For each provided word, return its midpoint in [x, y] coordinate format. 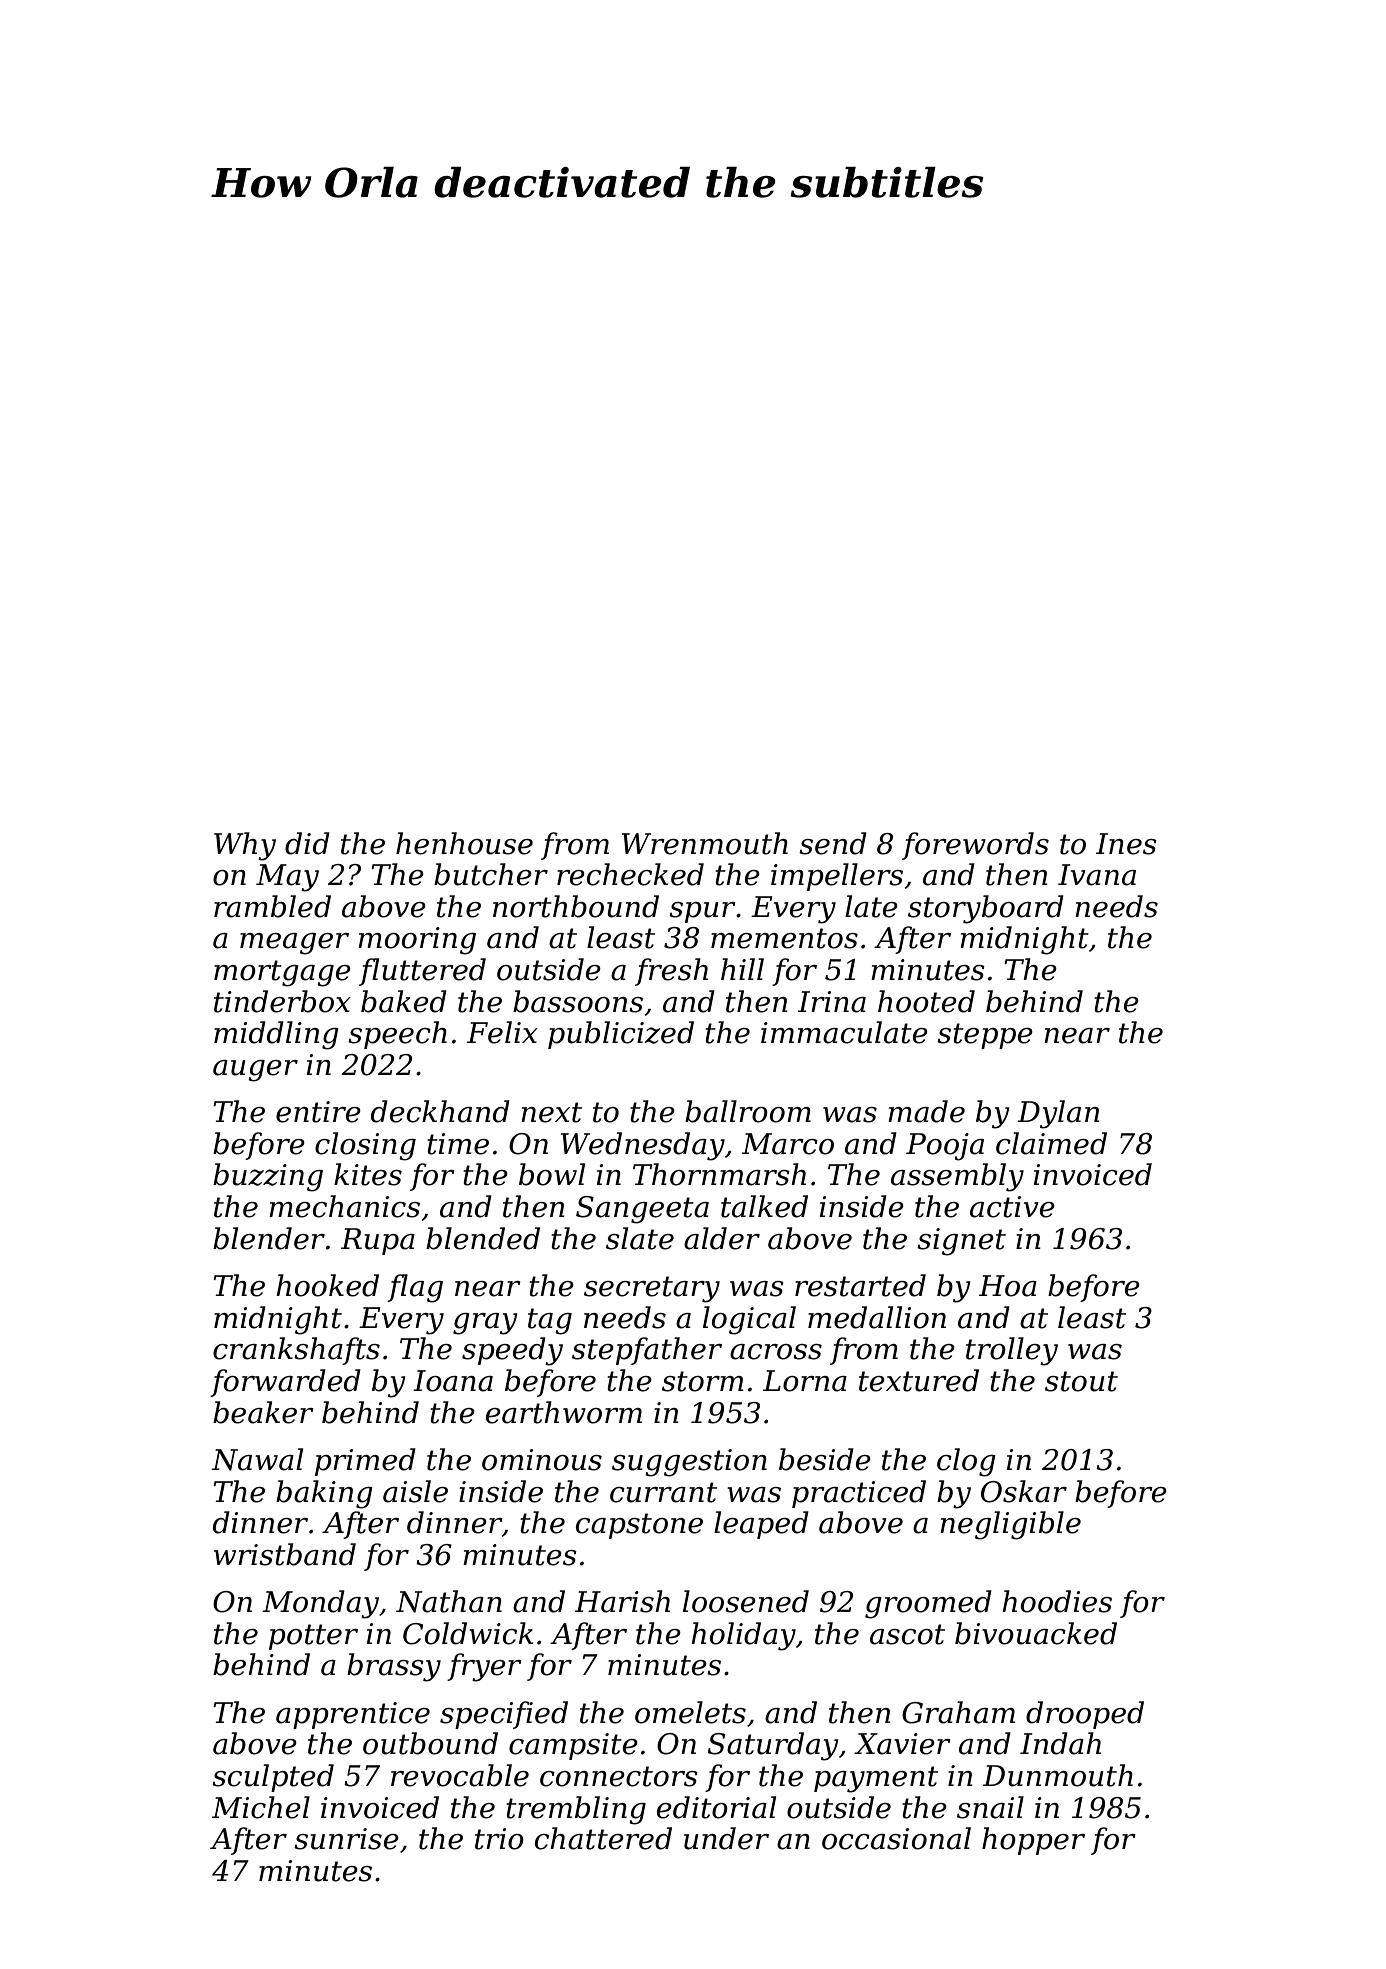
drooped [1085, 1715]
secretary [652, 1289]
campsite [573, 1746]
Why [245, 846]
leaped [761, 1525]
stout [1081, 1381]
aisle [415, 1491]
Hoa [1008, 1286]
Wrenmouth [705, 843]
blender [269, 1238]
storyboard [986, 909]
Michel [261, 1807]
